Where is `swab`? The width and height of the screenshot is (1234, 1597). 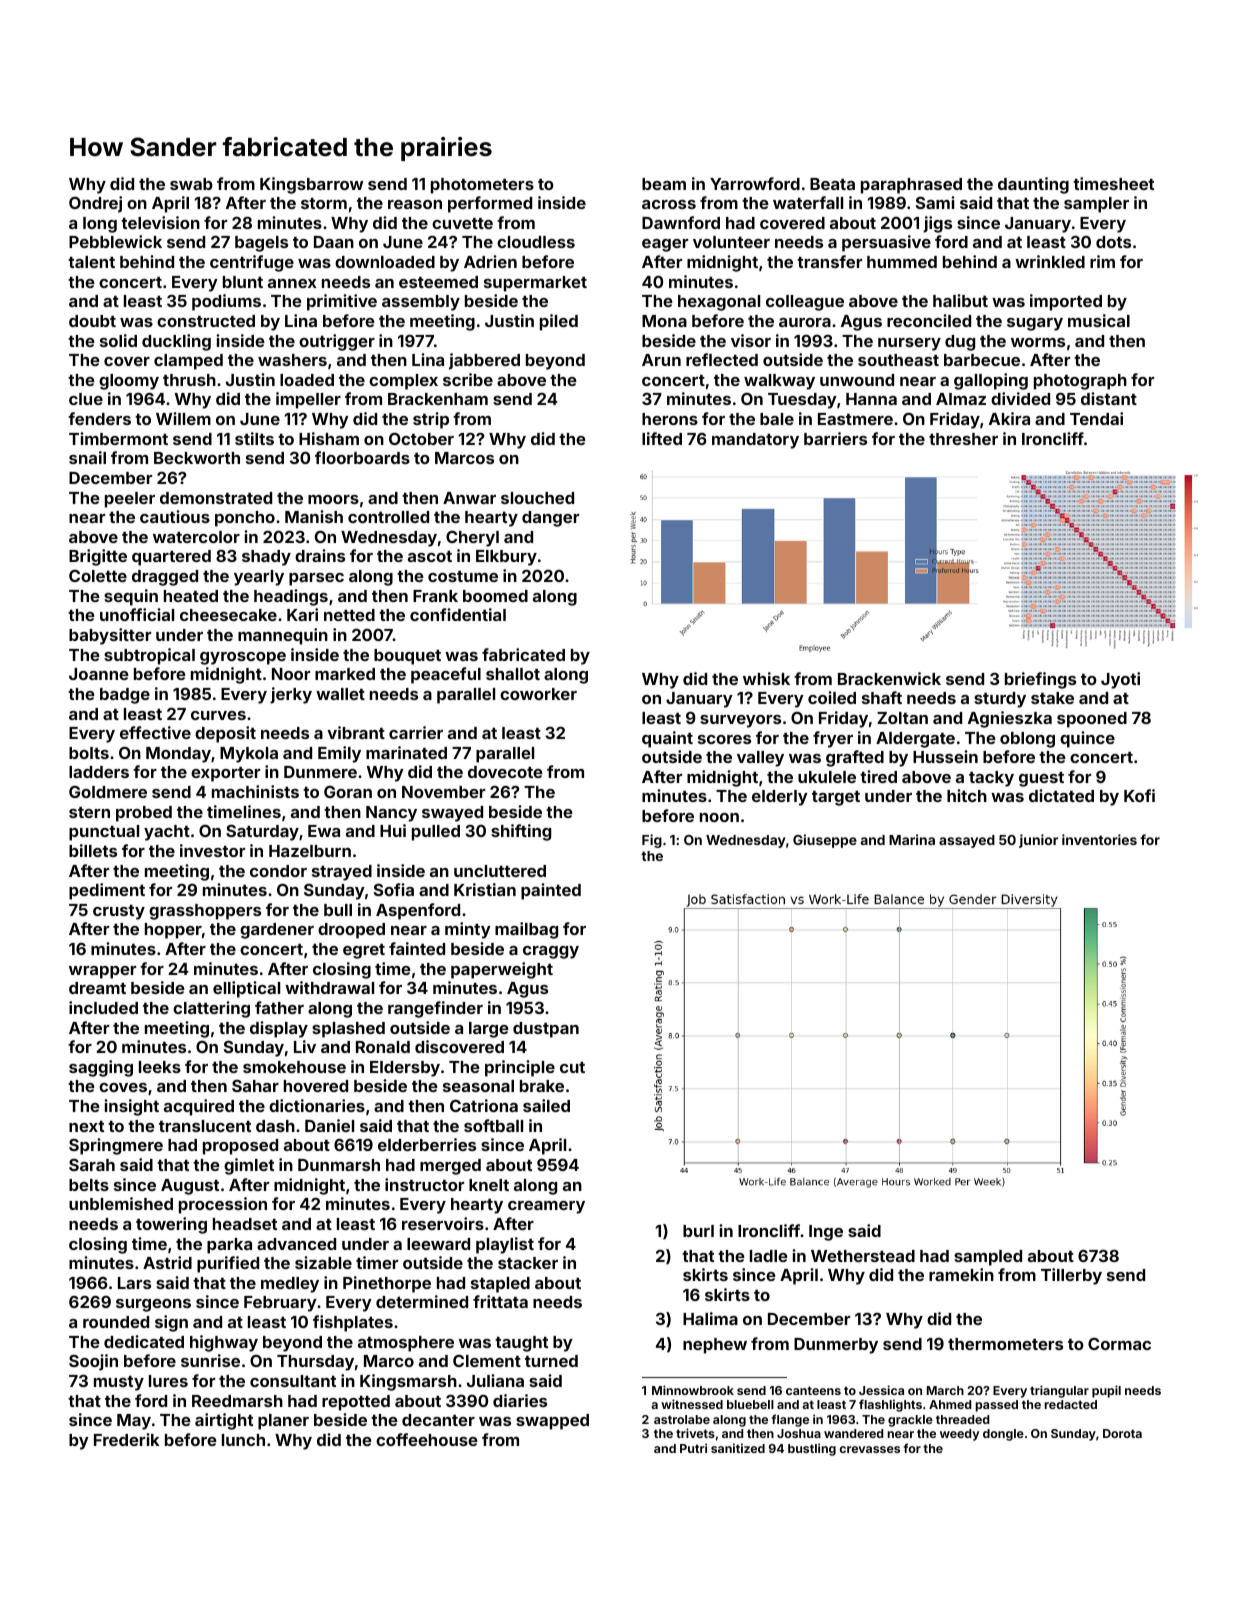 swab is located at coordinates (191, 184).
